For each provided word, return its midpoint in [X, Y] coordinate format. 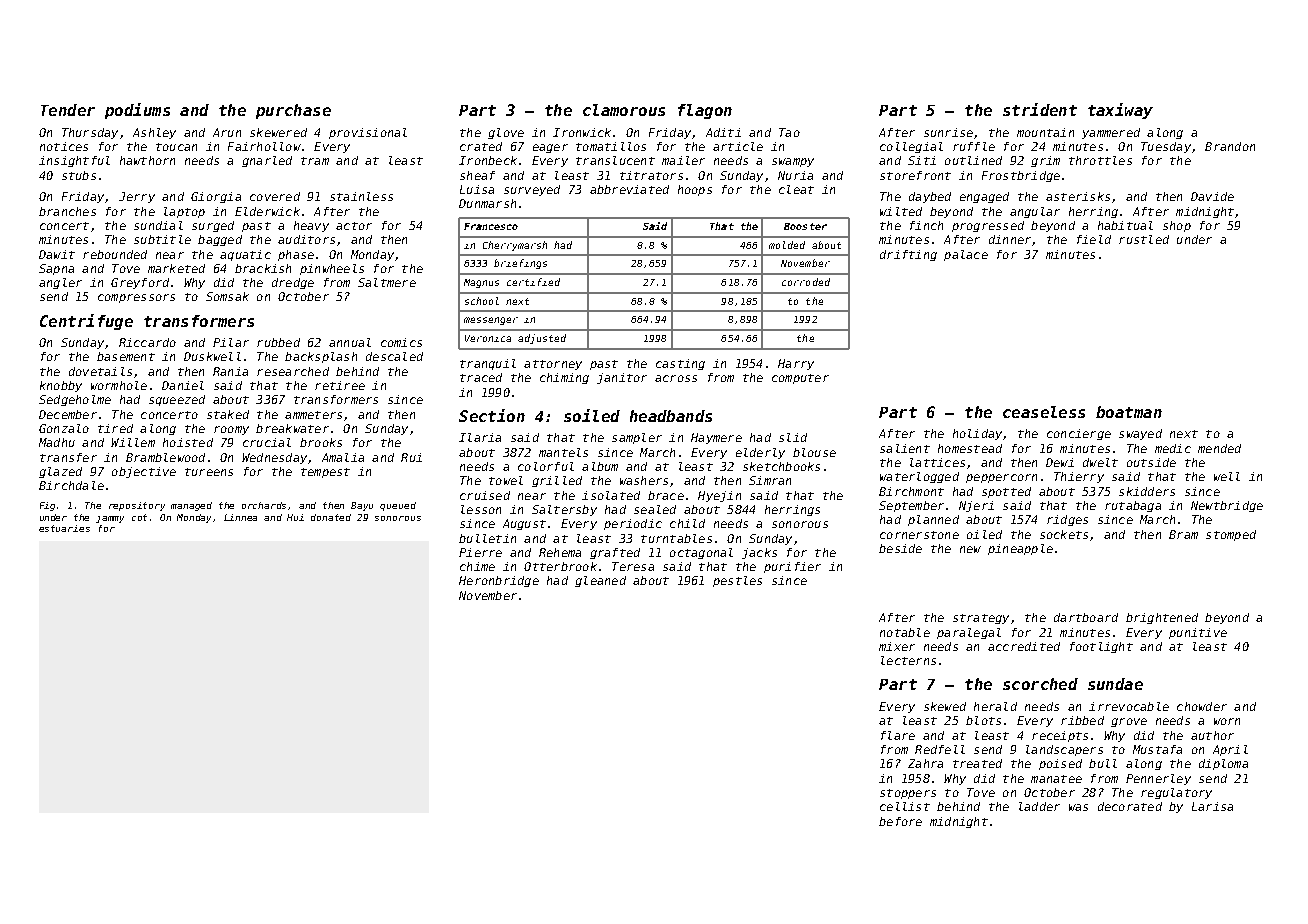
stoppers [908, 794]
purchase [293, 111]
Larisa [1212, 806]
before [900, 821]
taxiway [1120, 111]
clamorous [624, 110]
